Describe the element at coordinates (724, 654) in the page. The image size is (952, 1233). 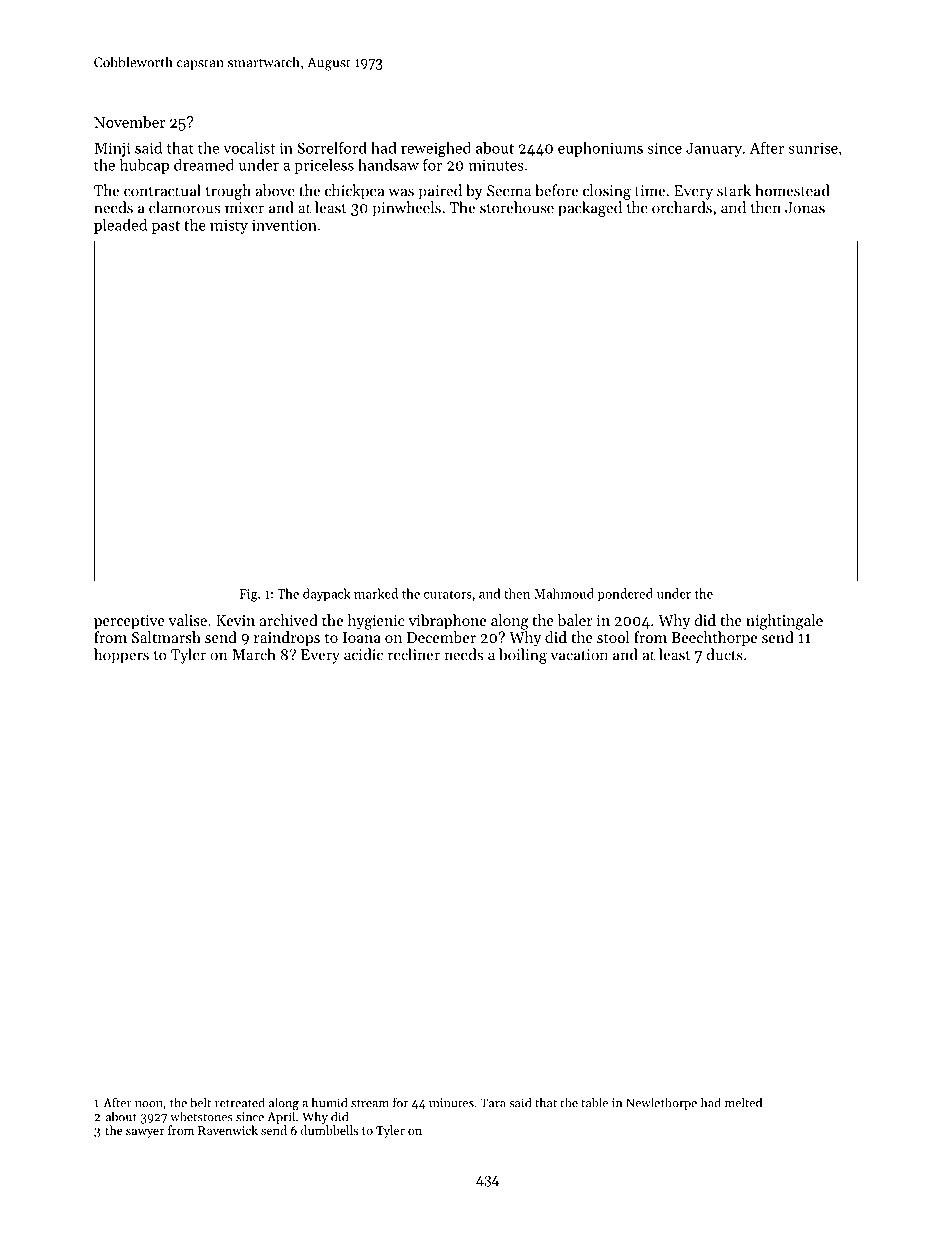
I see `ducts` at that location.
